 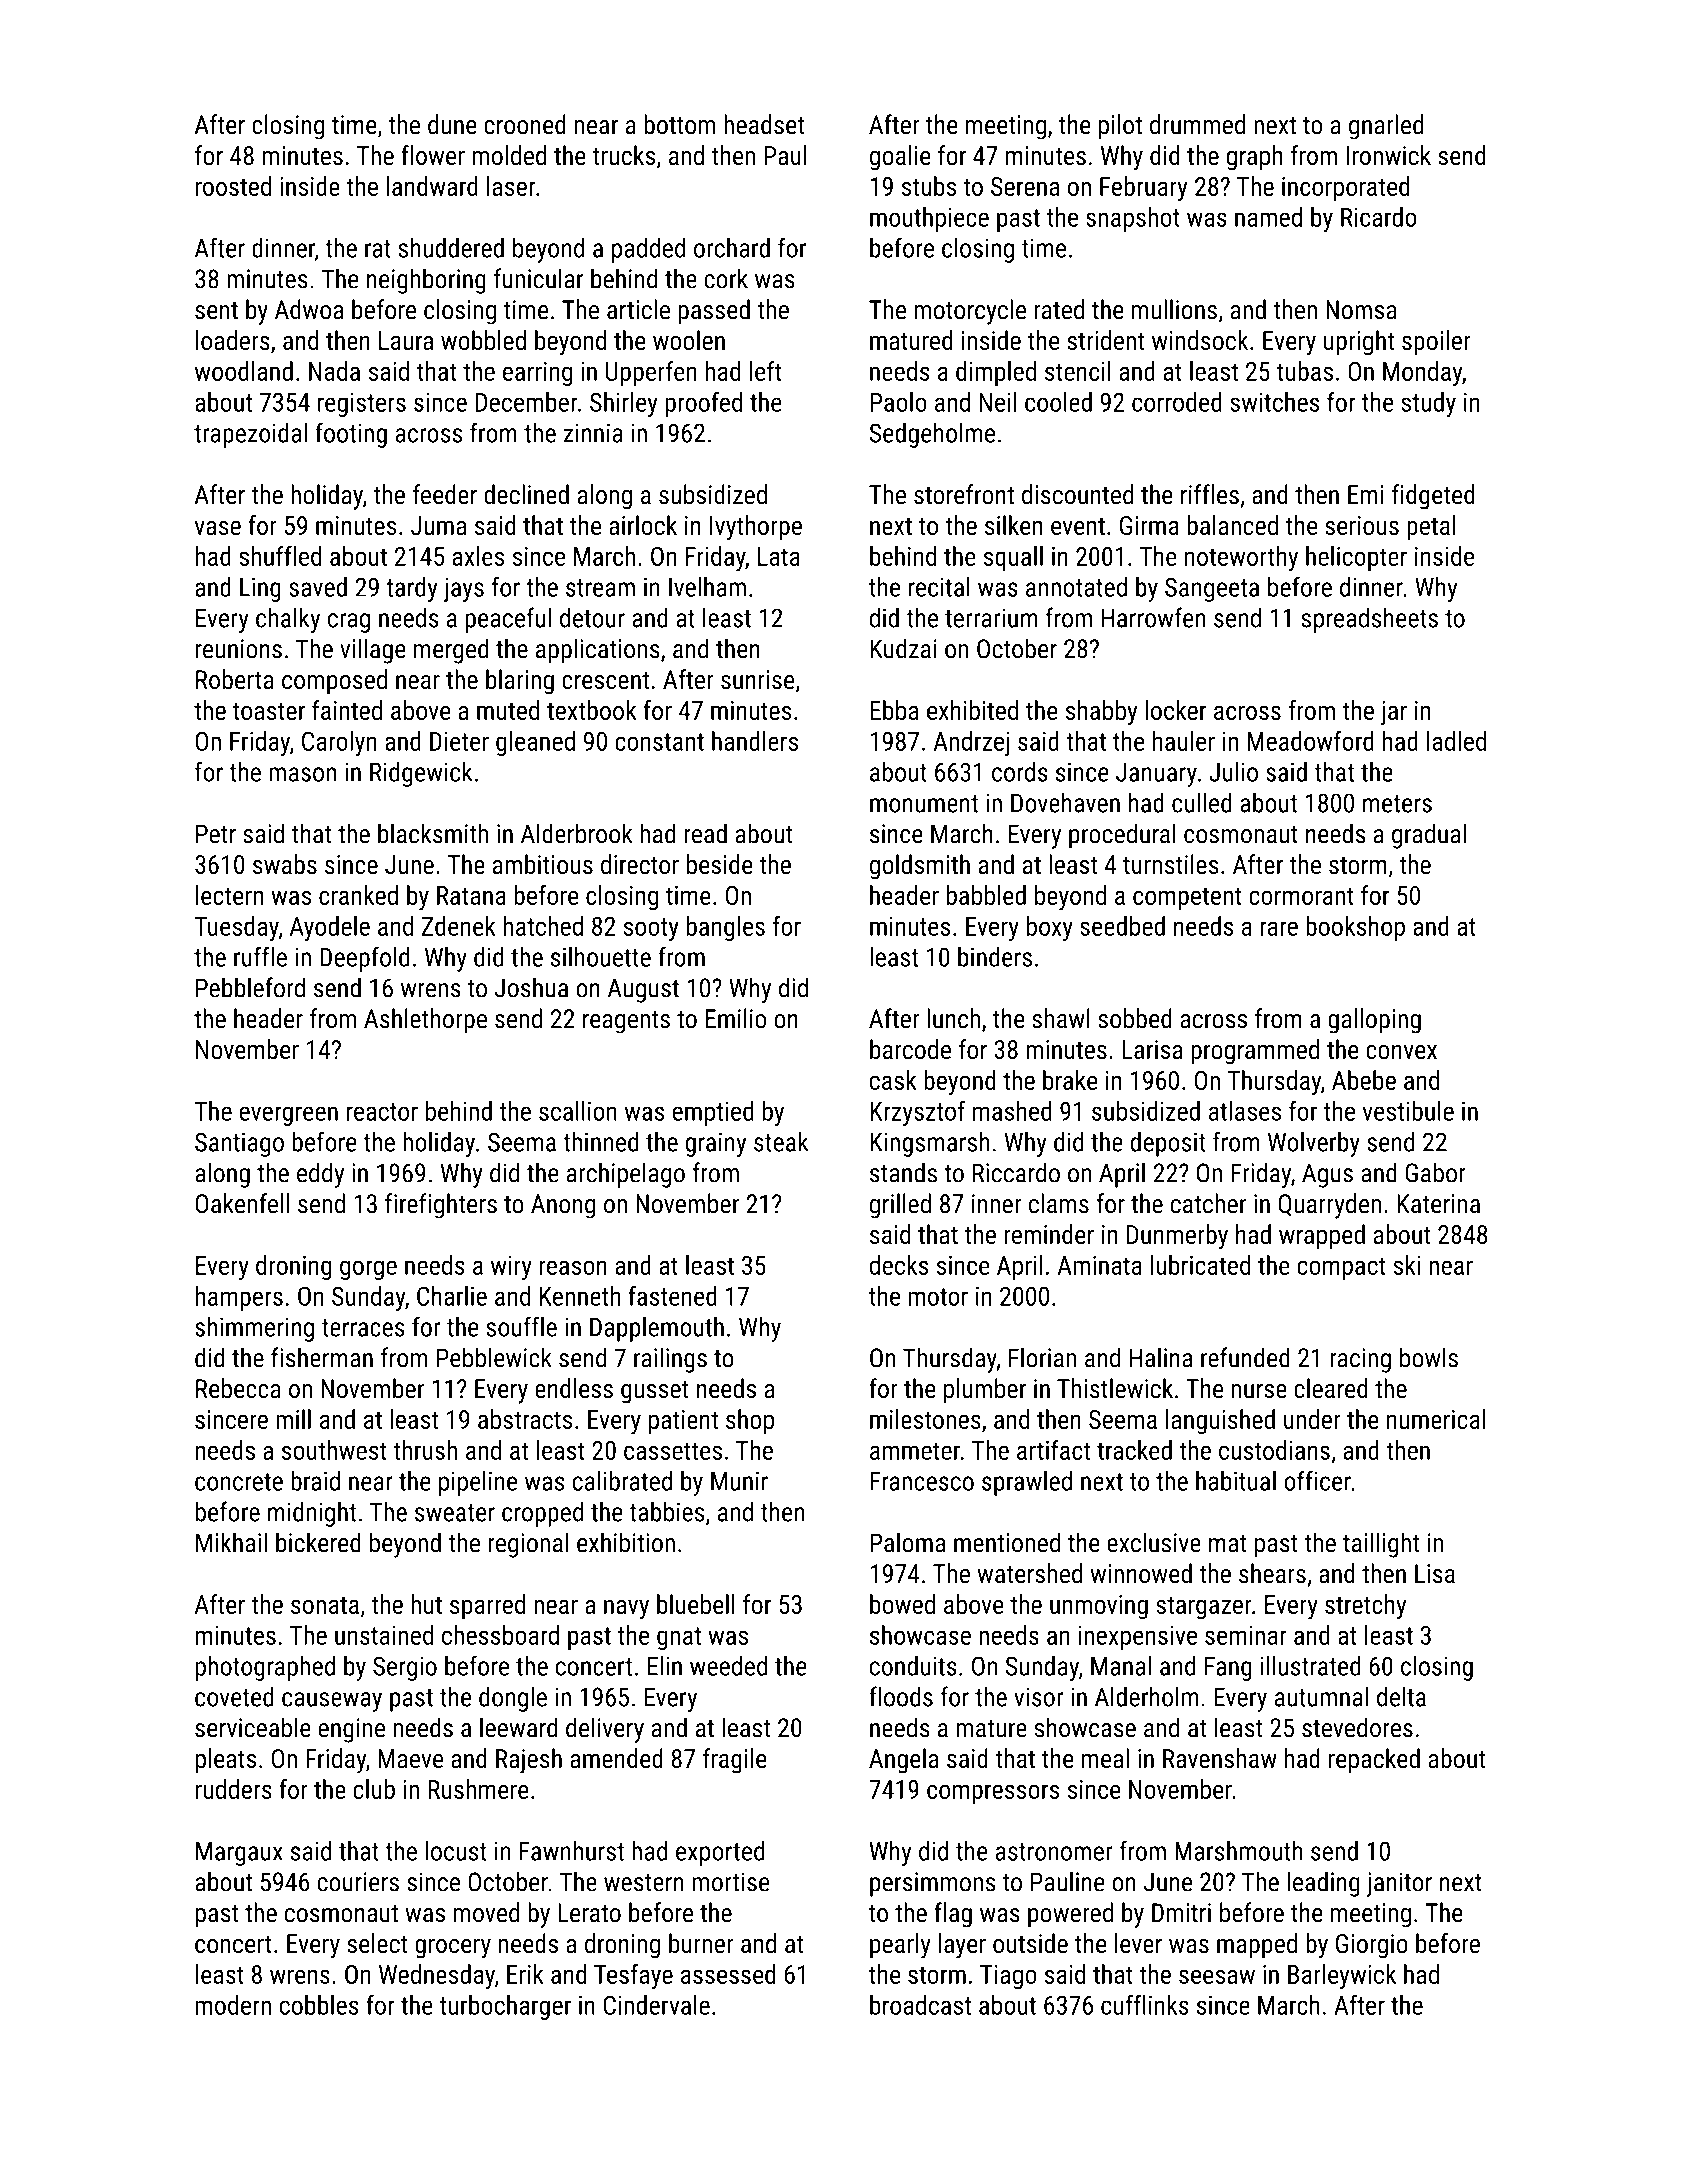 I want to click on couriers, so click(x=358, y=1882).
